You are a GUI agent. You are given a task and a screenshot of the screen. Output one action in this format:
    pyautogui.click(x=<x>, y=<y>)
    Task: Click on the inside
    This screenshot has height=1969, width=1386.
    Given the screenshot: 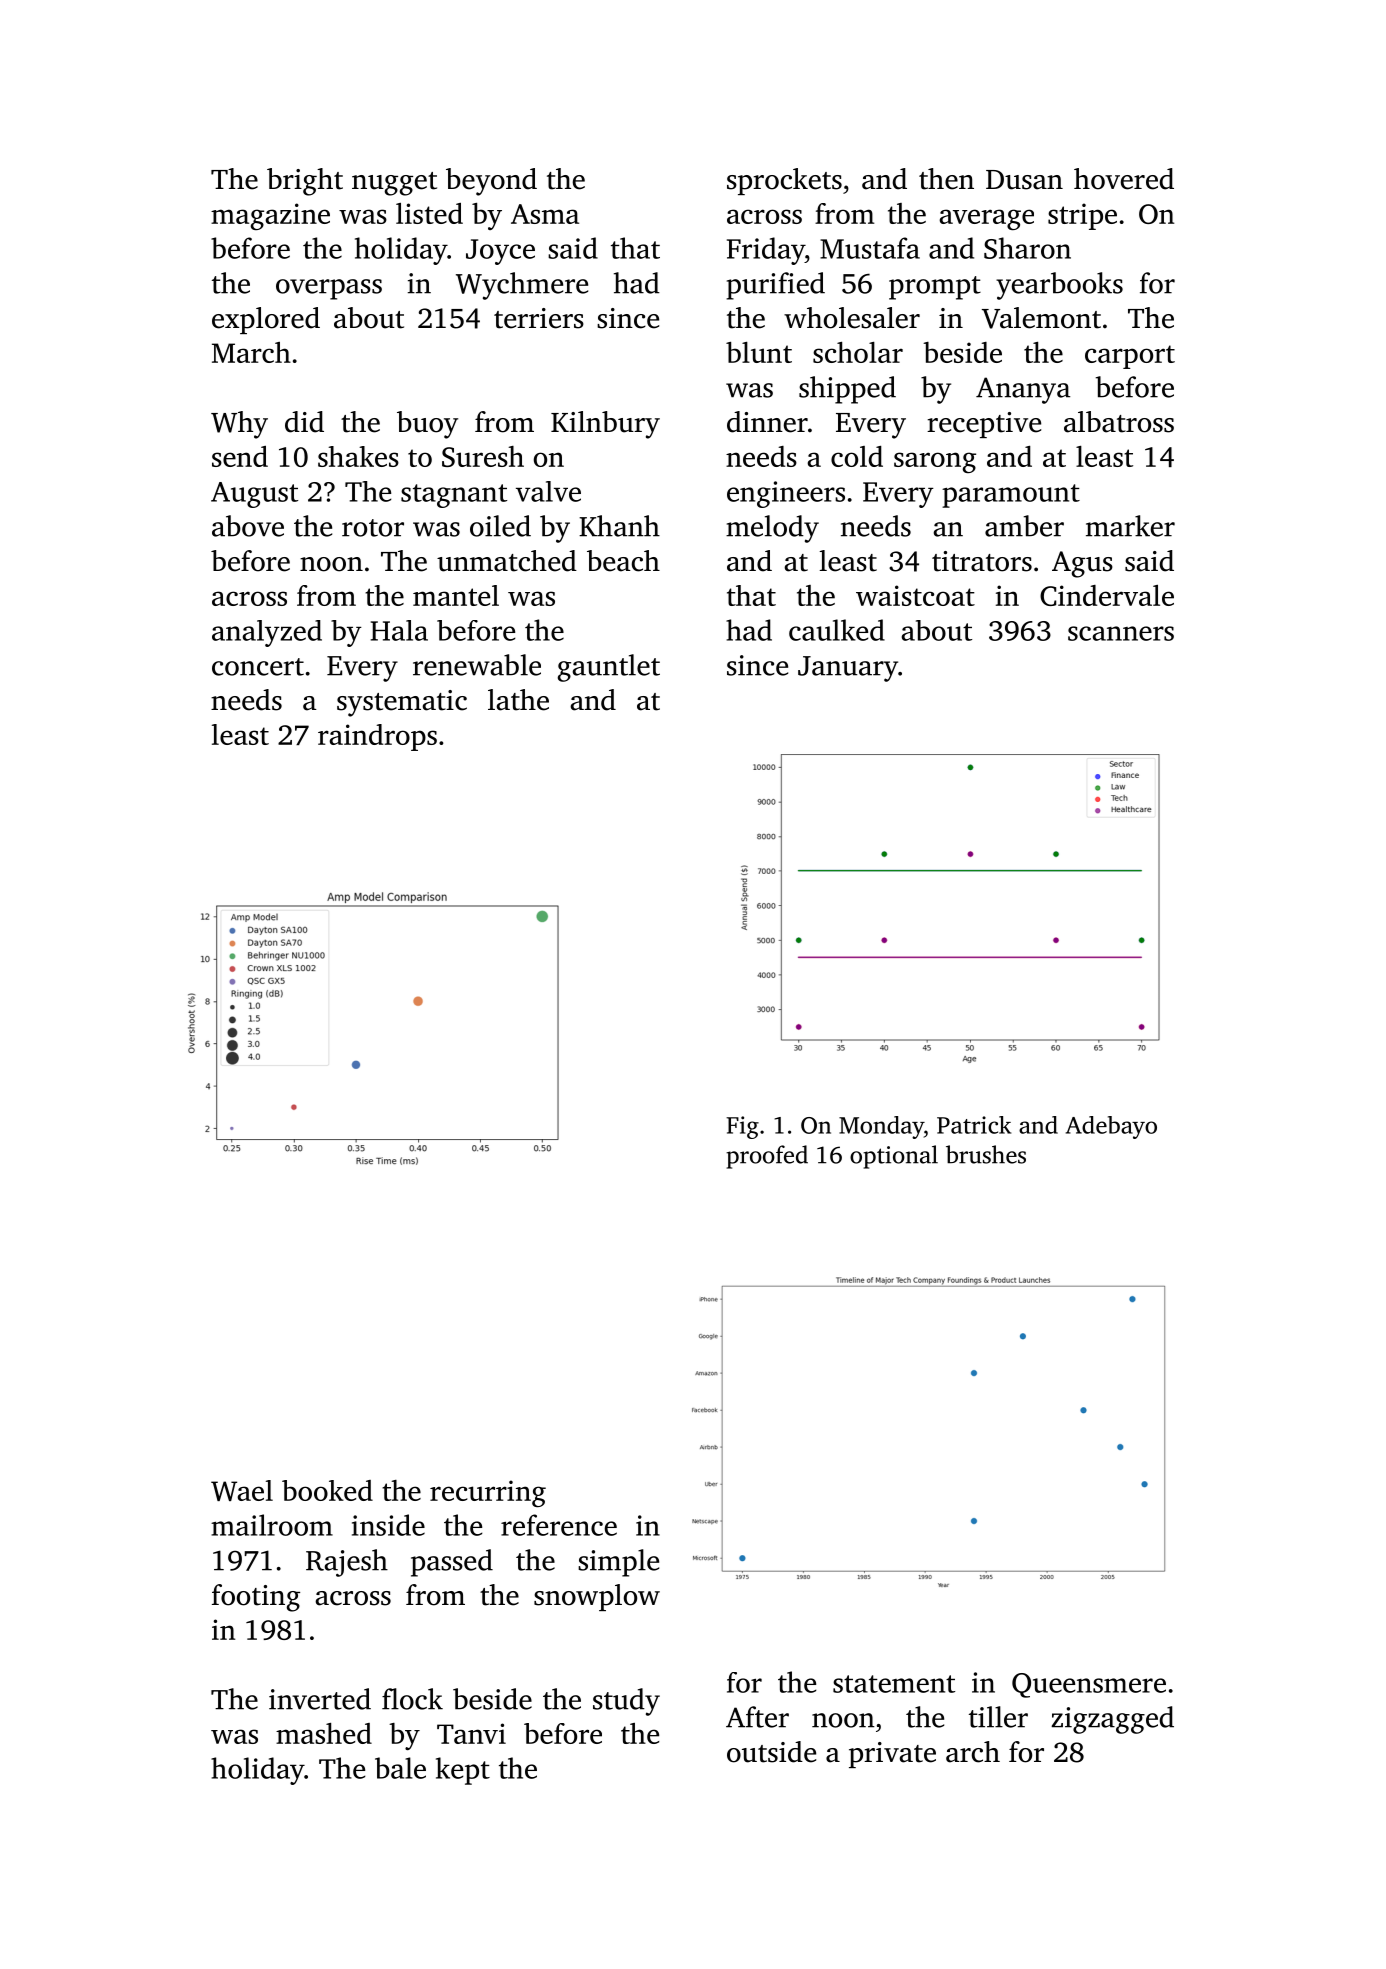 What is the action you would take?
    pyautogui.click(x=388, y=1525)
